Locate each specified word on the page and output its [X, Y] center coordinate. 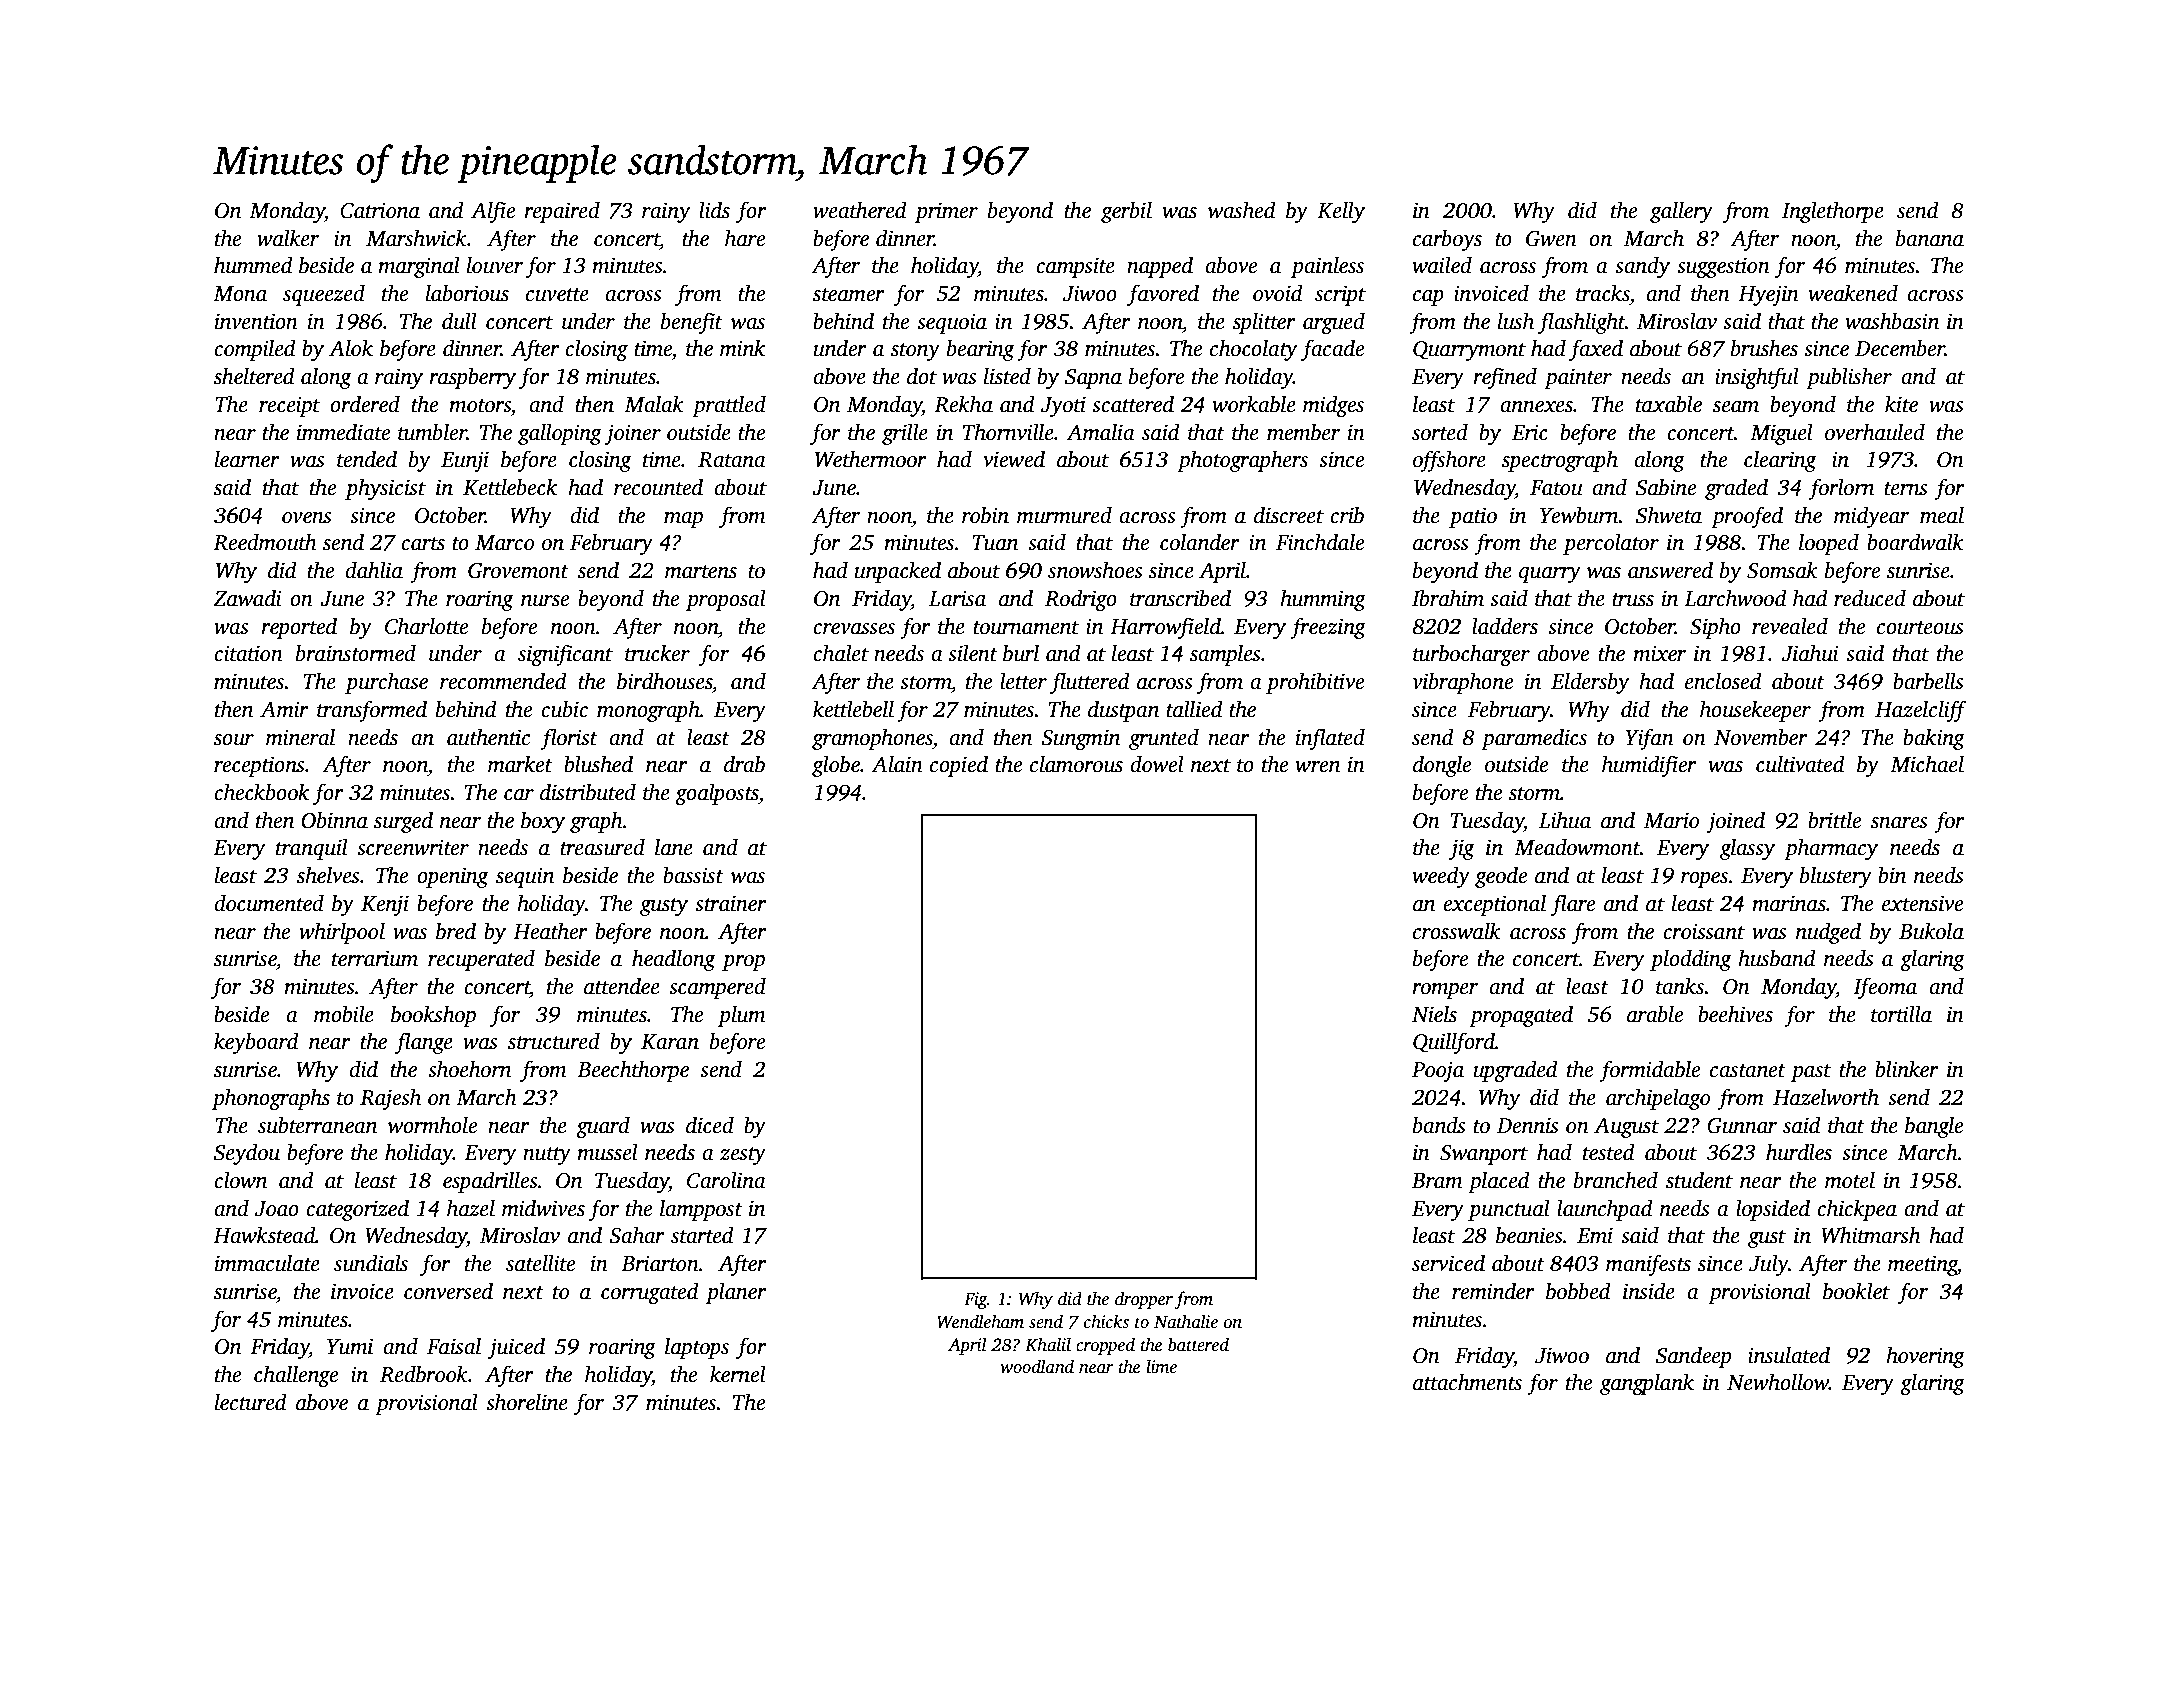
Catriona [380, 210]
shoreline [527, 1402]
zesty [743, 1156]
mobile [344, 1014]
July [1768, 1265]
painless [1327, 267]
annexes [1536, 407]
